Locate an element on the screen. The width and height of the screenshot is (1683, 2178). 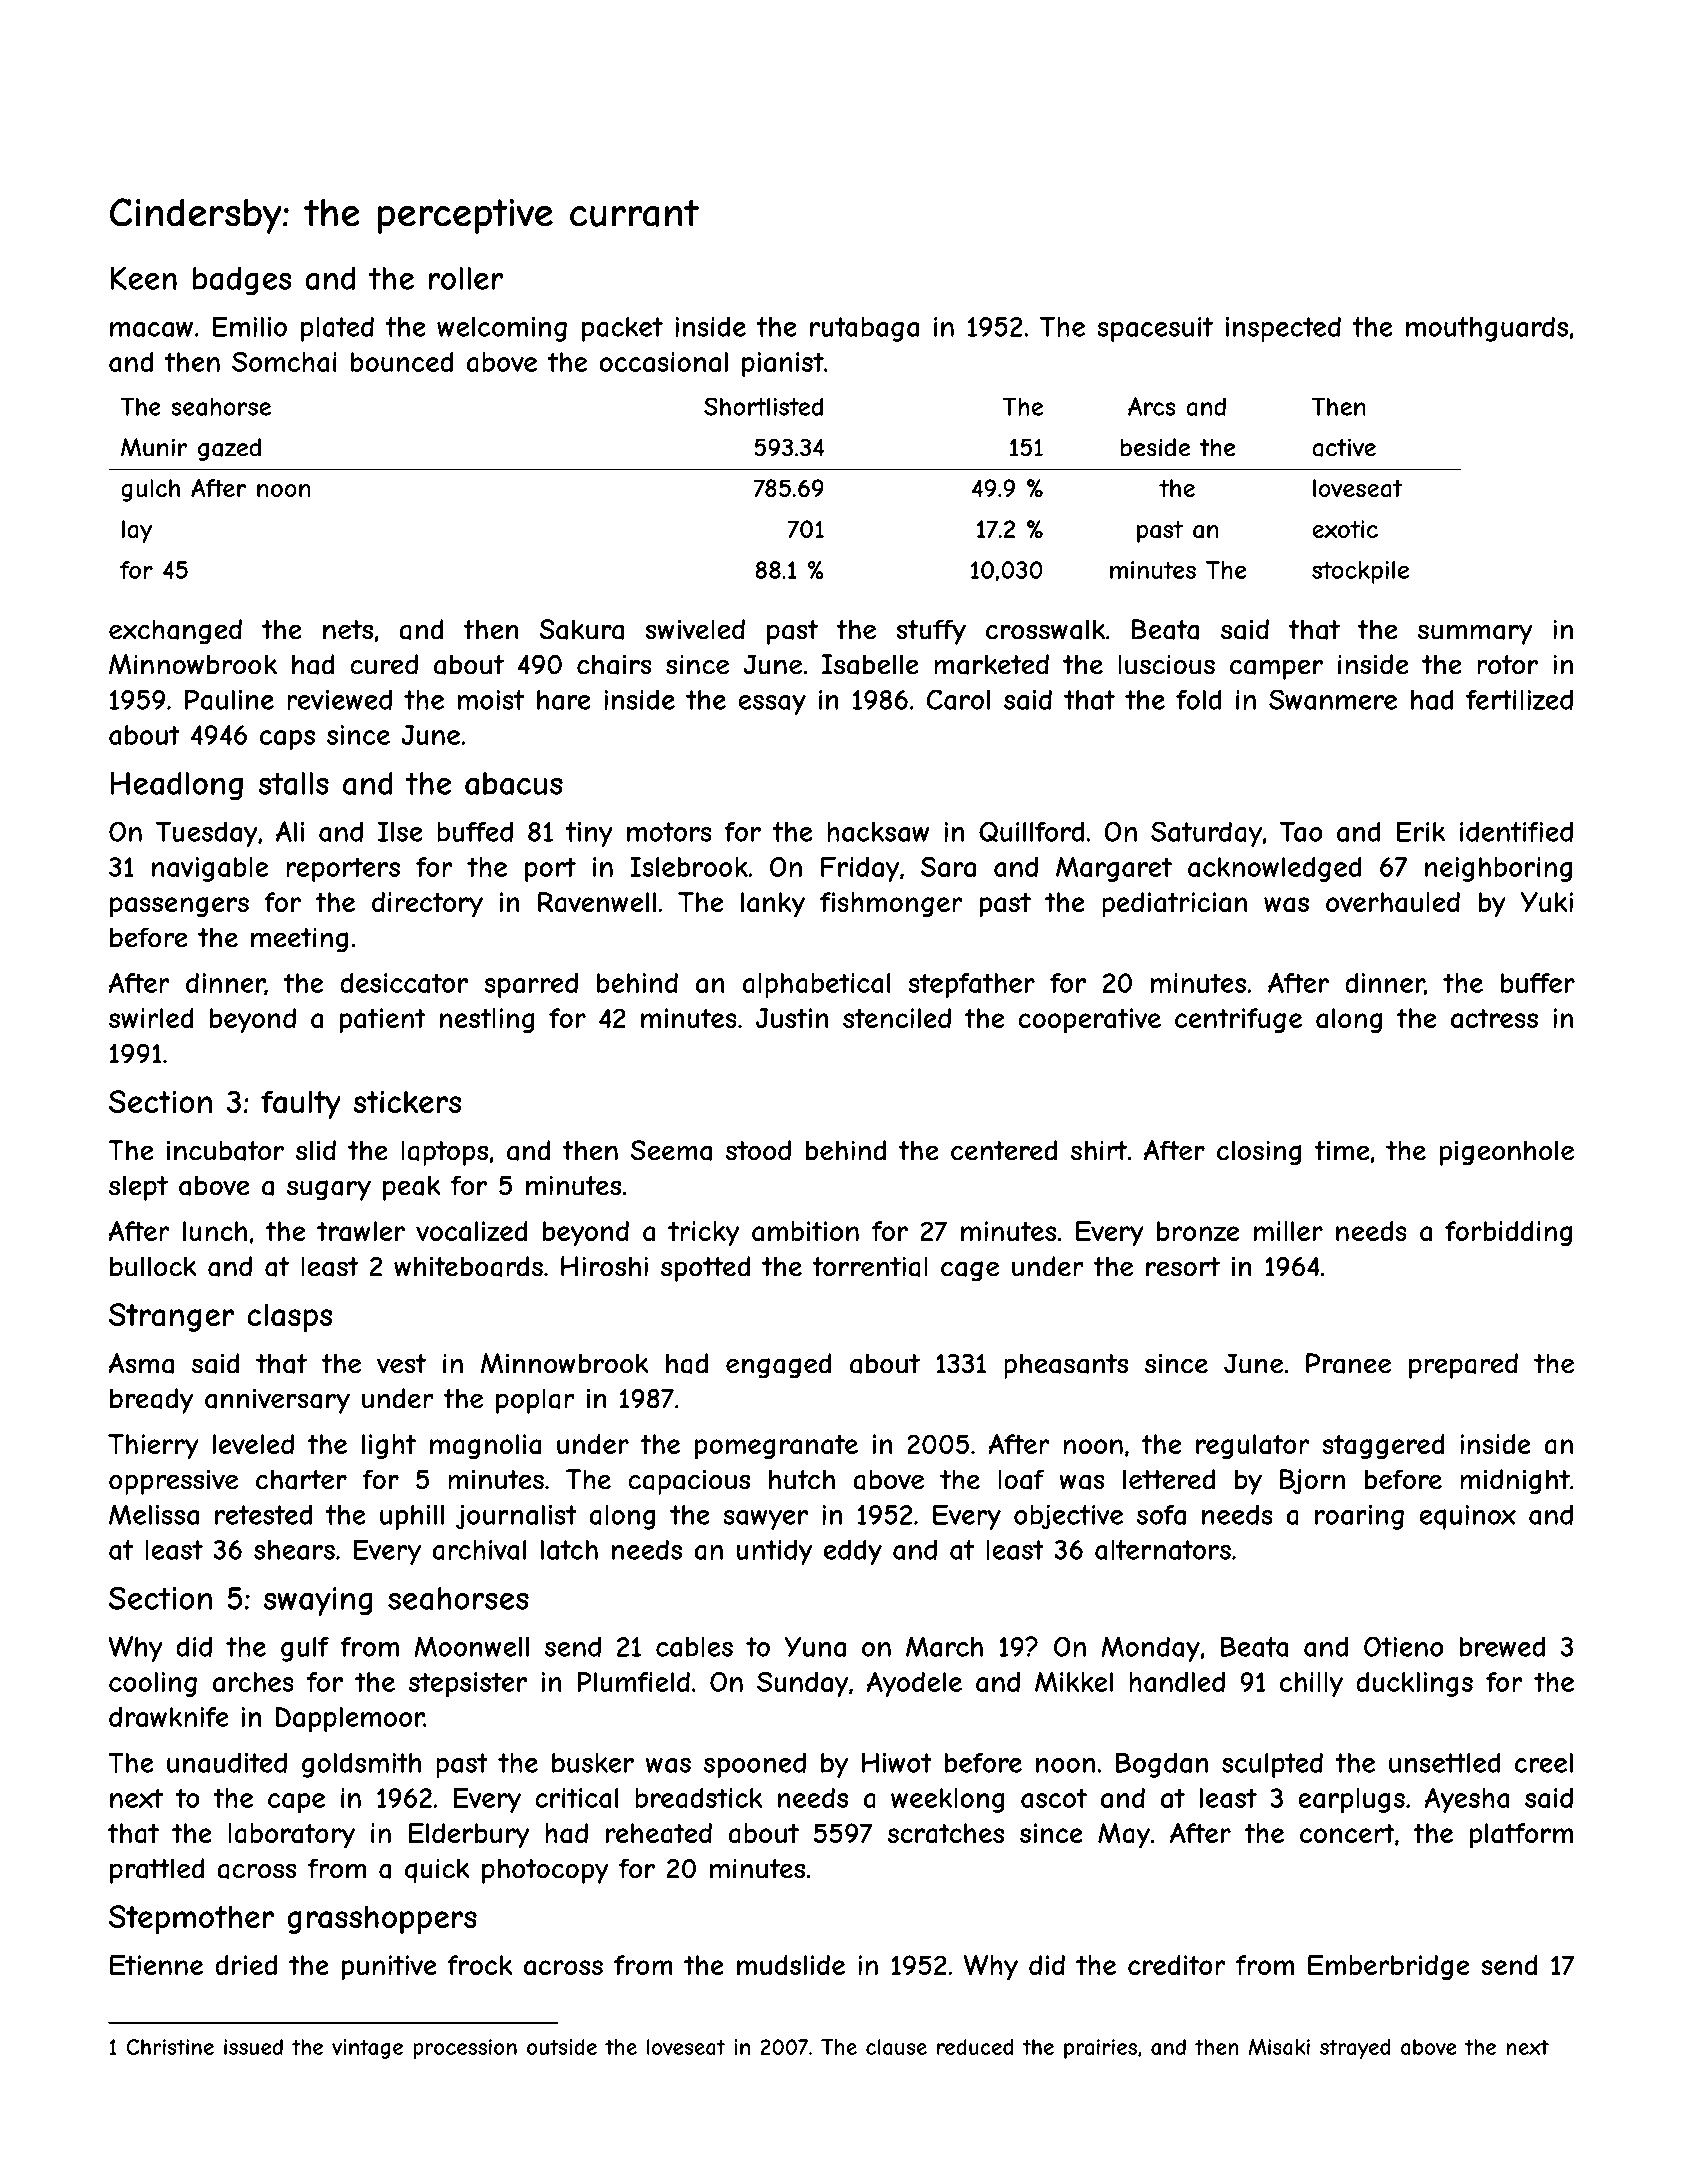
nets is located at coordinates (348, 630).
